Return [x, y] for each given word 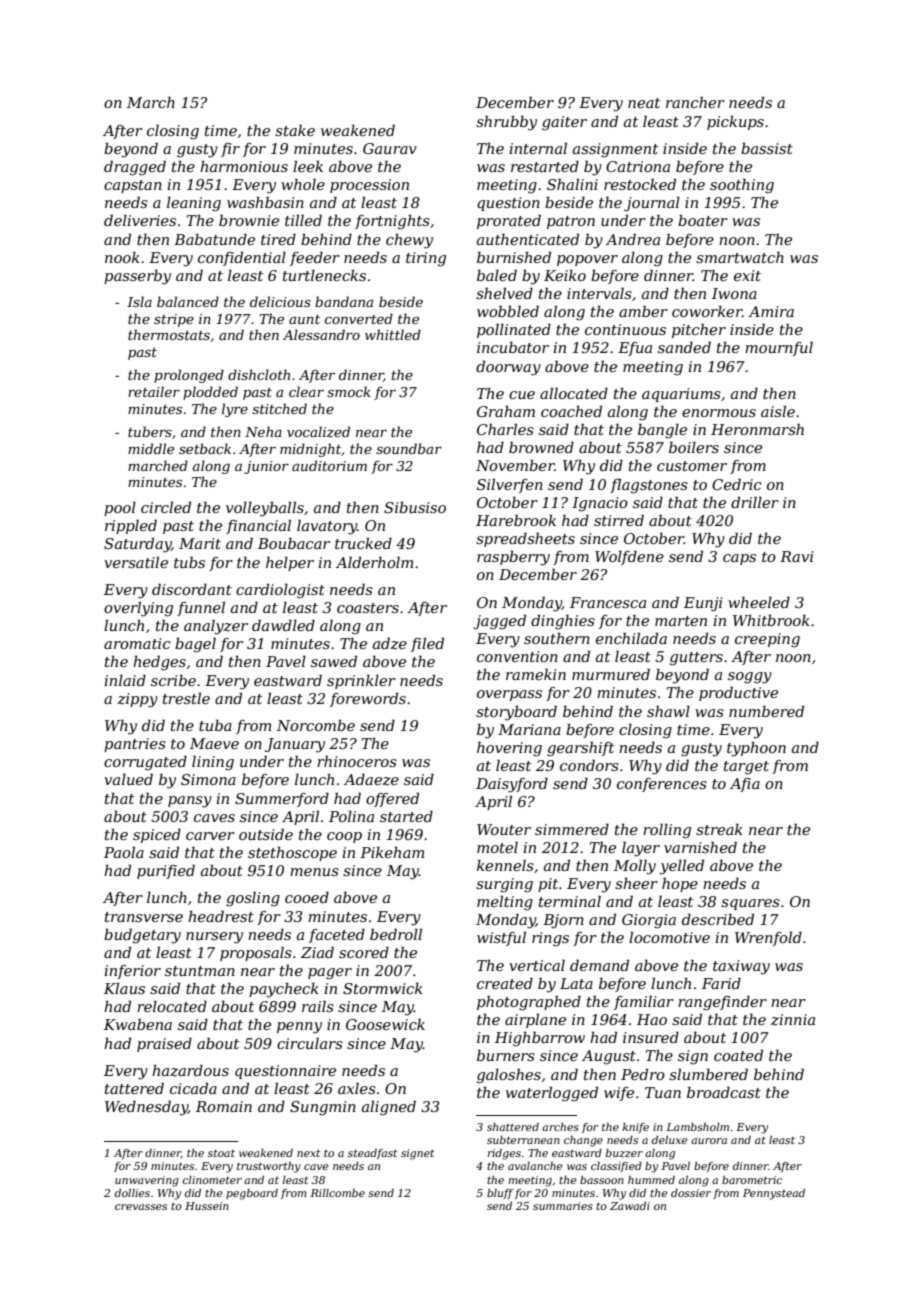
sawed [334, 661]
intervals [599, 293]
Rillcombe [337, 1193]
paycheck [284, 990]
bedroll [396, 934]
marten [681, 621]
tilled [303, 220]
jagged [499, 622]
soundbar [409, 448]
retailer [154, 391]
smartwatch [740, 257]
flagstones [649, 486]
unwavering [147, 1181]
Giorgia [649, 921]
